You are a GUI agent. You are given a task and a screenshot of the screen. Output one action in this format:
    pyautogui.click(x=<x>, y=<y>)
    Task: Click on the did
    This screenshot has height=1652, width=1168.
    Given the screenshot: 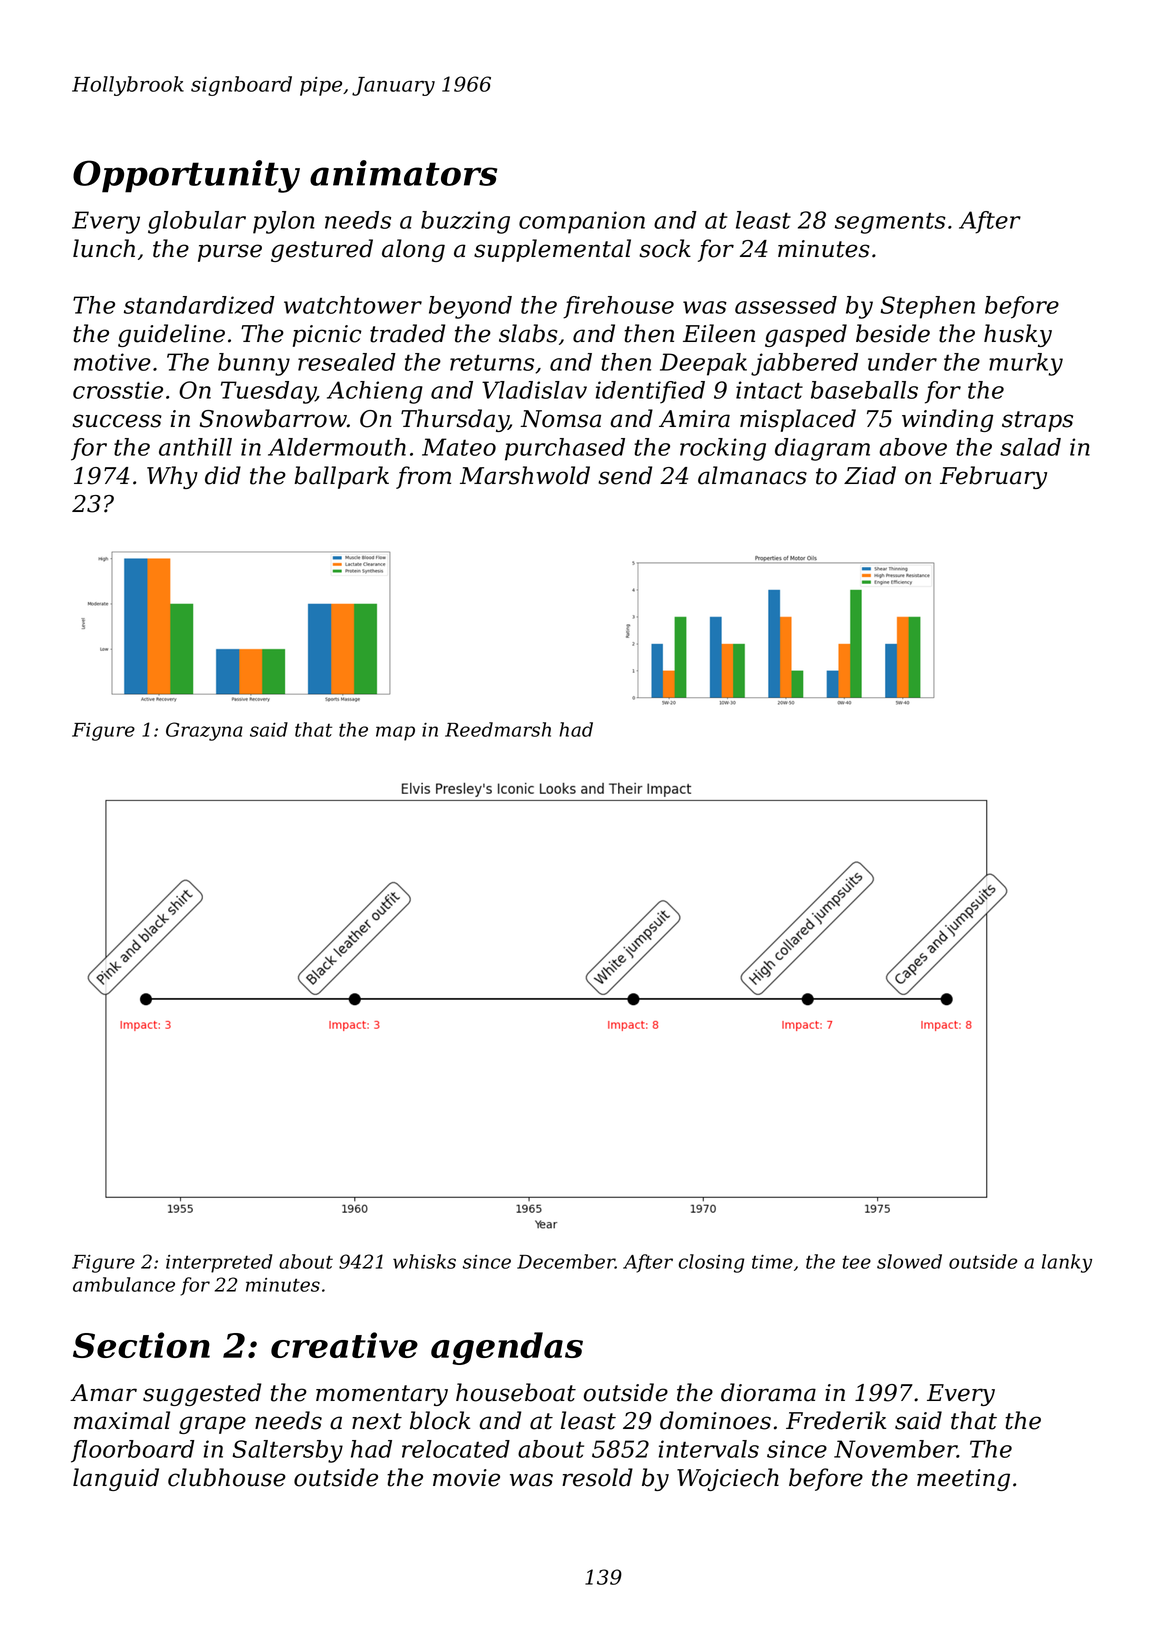 What is the action you would take?
    pyautogui.click(x=223, y=475)
